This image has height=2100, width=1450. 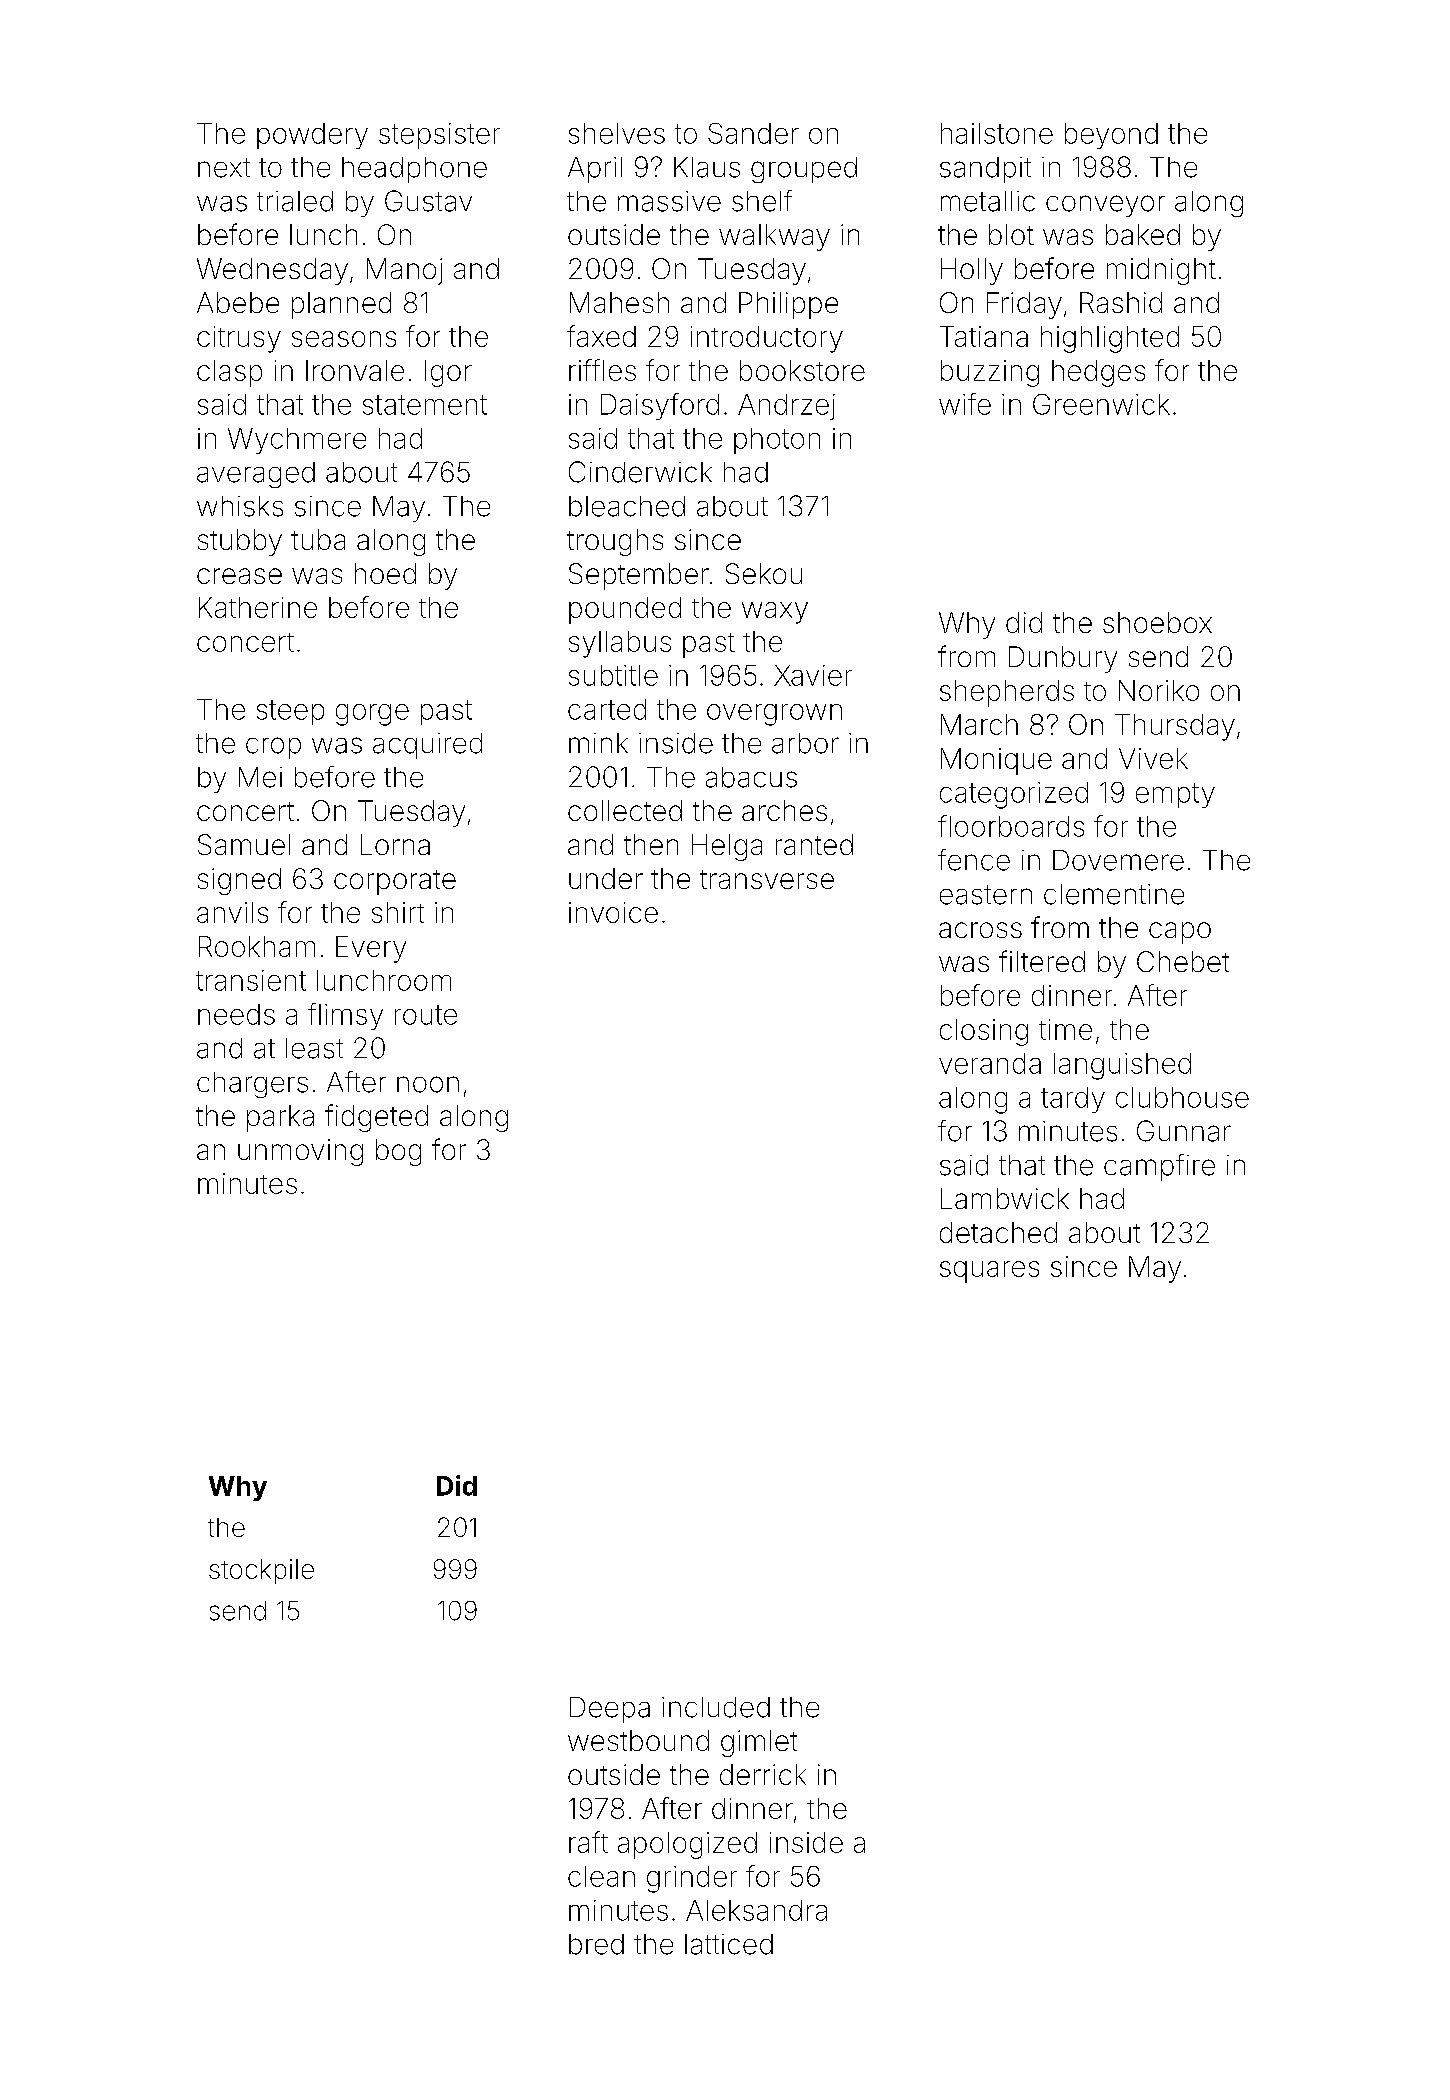 I want to click on bog, so click(x=398, y=1152).
